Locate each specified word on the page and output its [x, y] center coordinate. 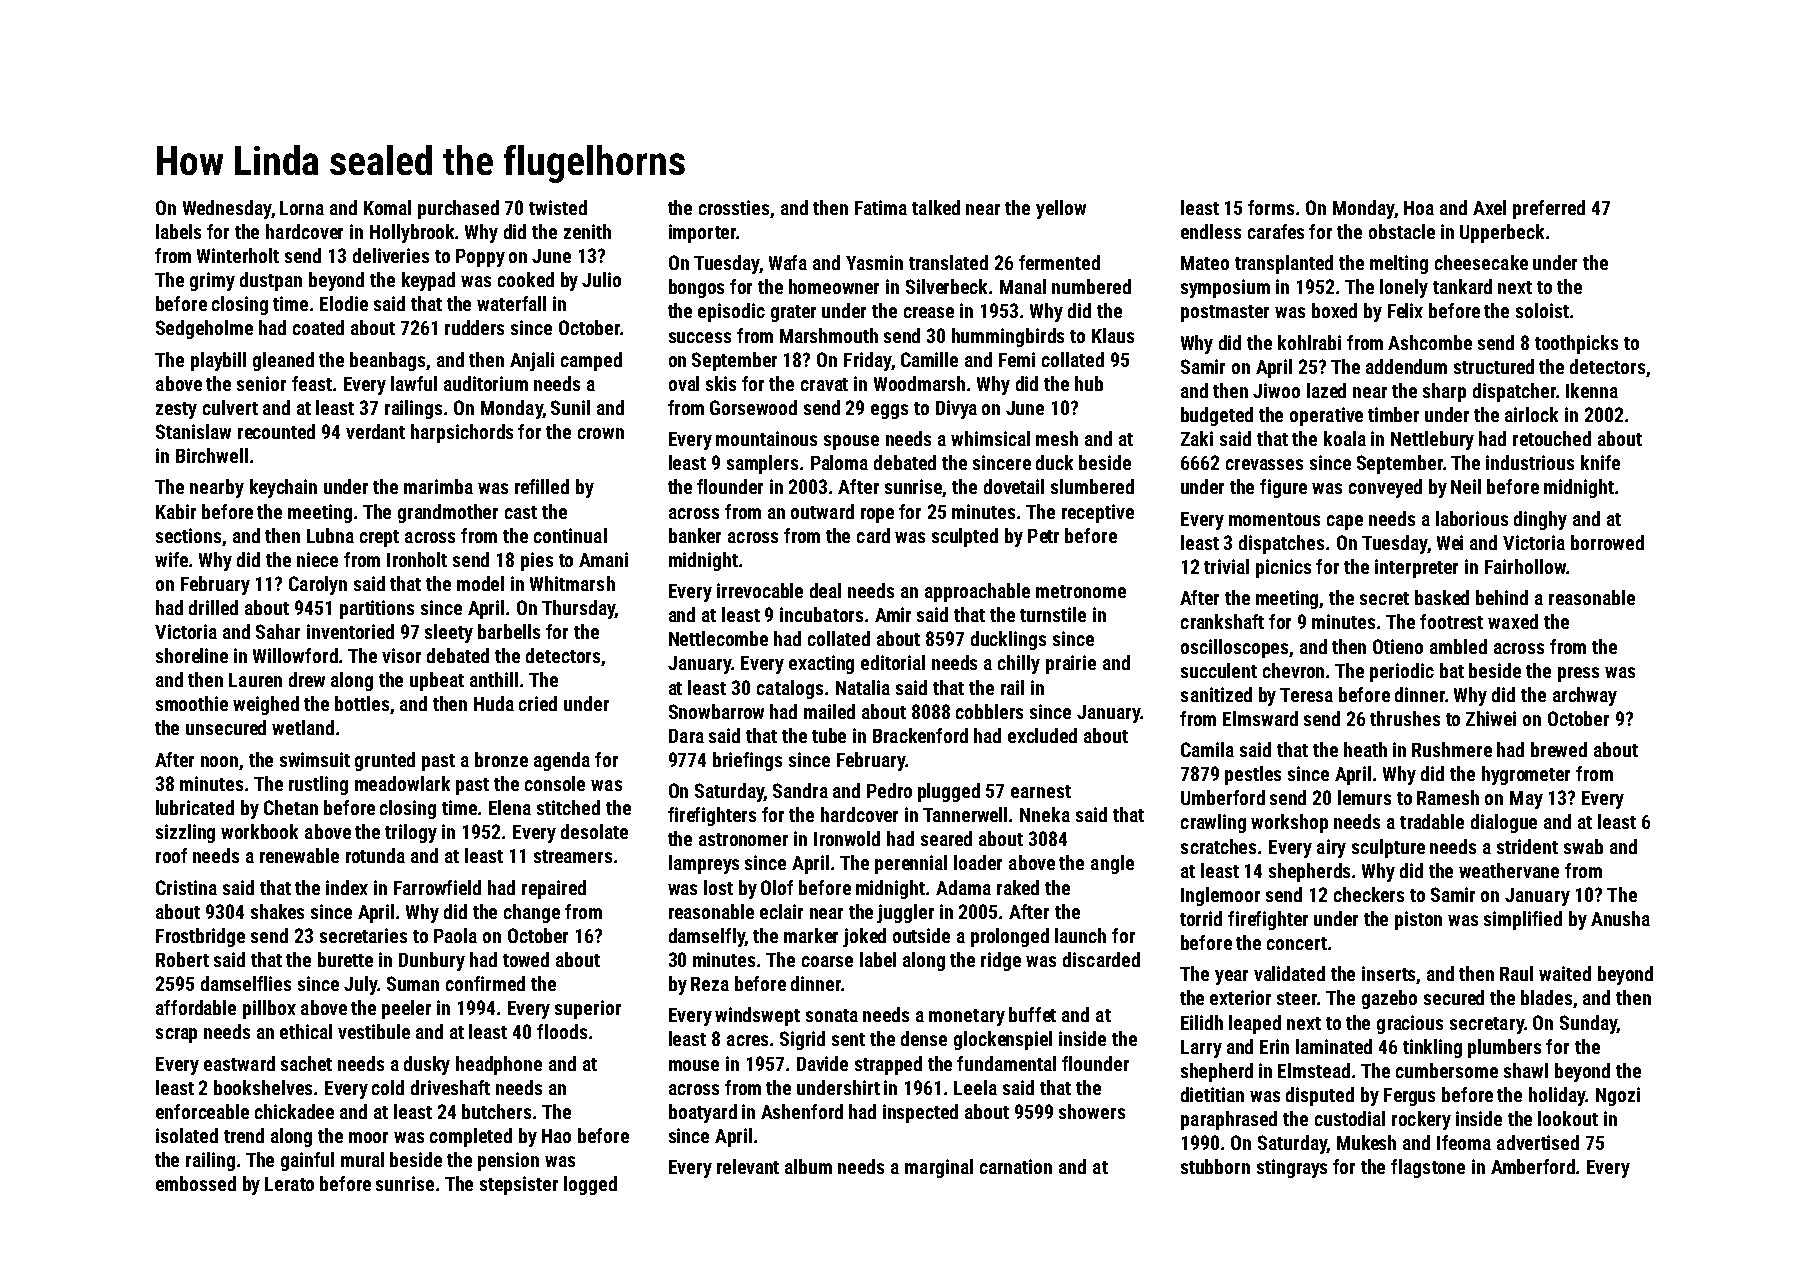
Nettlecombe [718, 638]
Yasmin [874, 262]
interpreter [1416, 568]
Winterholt [238, 255]
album [808, 1166]
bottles [362, 703]
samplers [762, 464]
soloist [1542, 310]
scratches [1218, 846]
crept [379, 538]
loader [978, 862]
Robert [182, 959]
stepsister [519, 1185]
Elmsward [1260, 718]
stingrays [1292, 1168]
